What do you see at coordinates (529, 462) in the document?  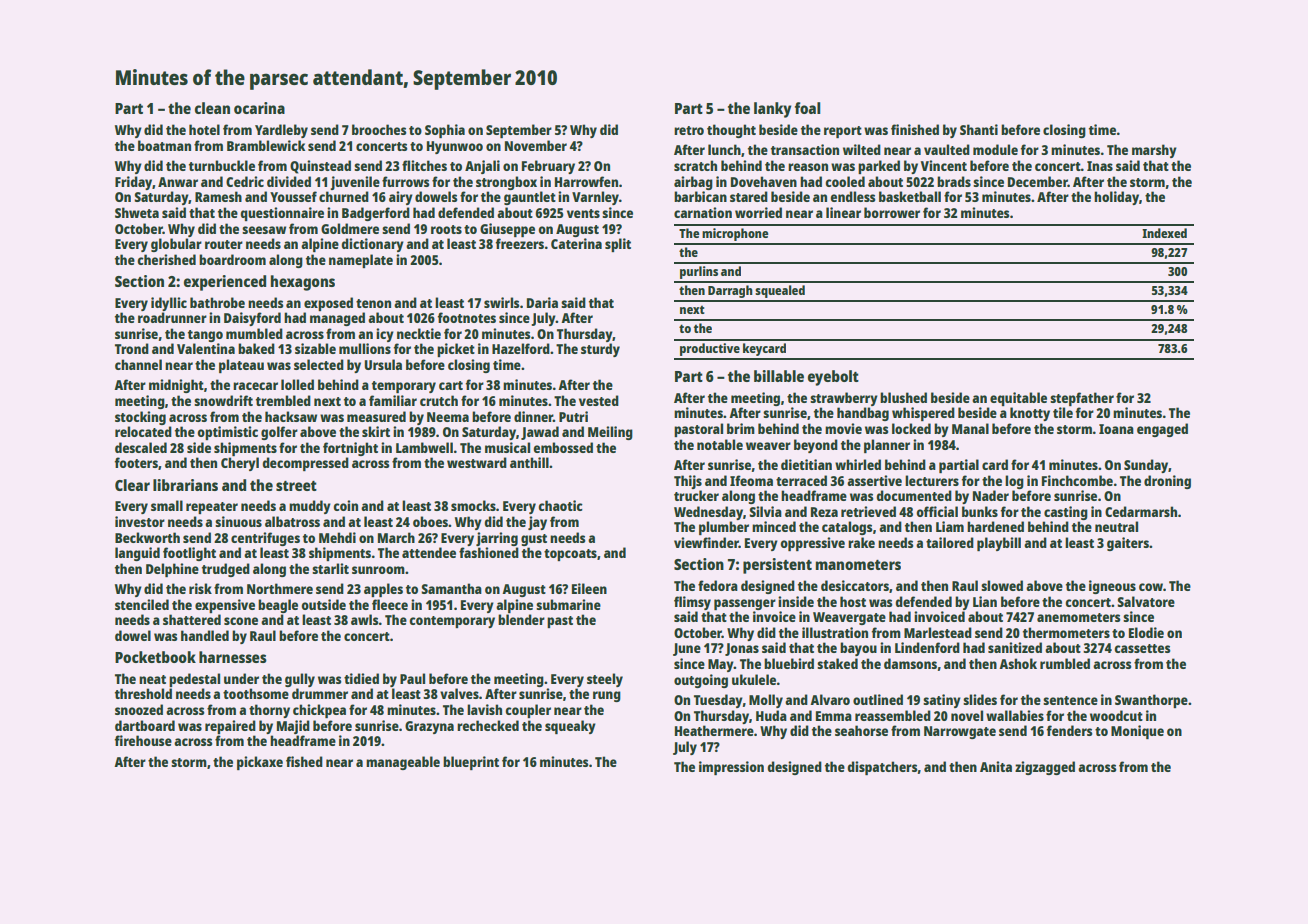 I see `anthill` at bounding box center [529, 462].
